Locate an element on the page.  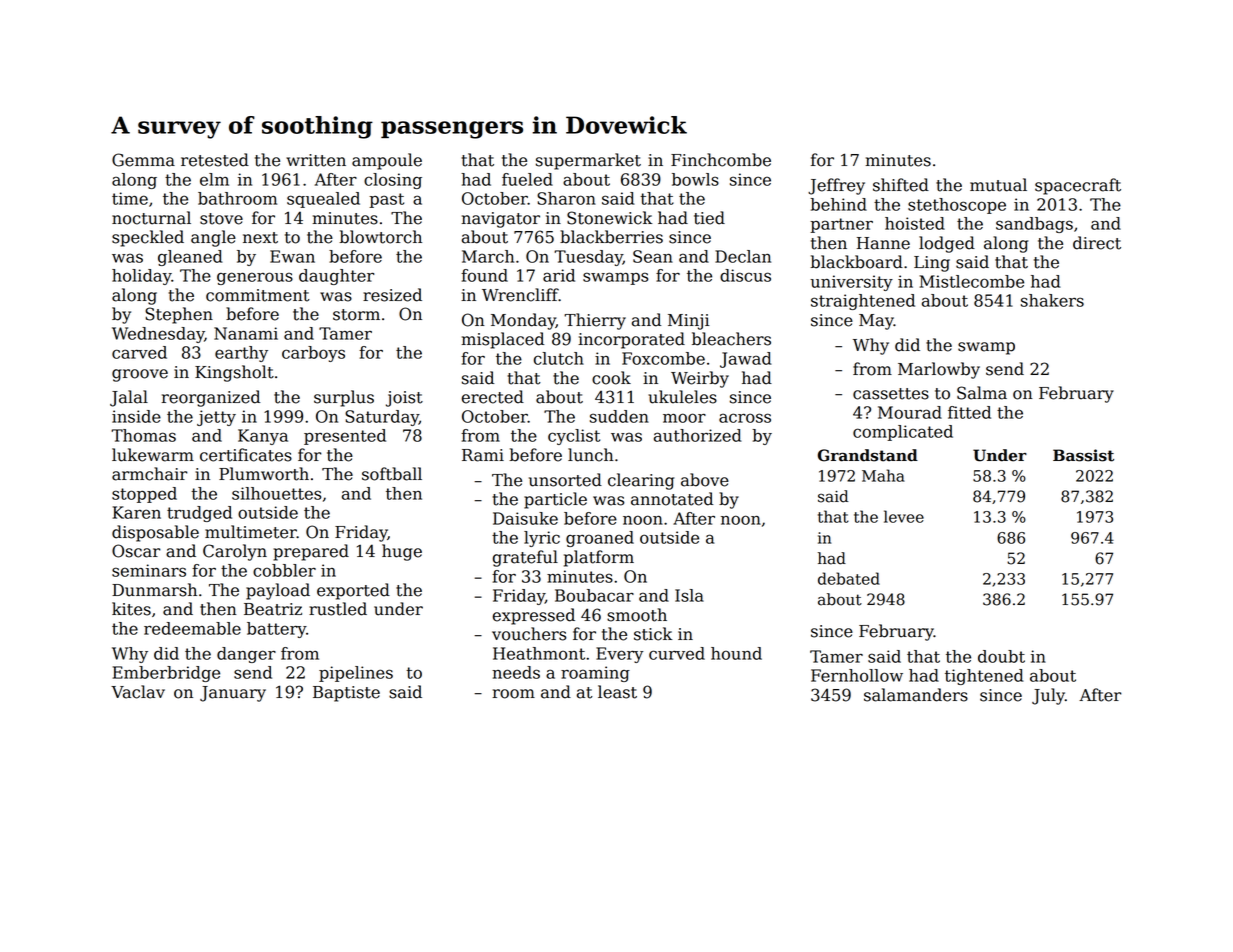
Finchcombe is located at coordinates (721, 160).
